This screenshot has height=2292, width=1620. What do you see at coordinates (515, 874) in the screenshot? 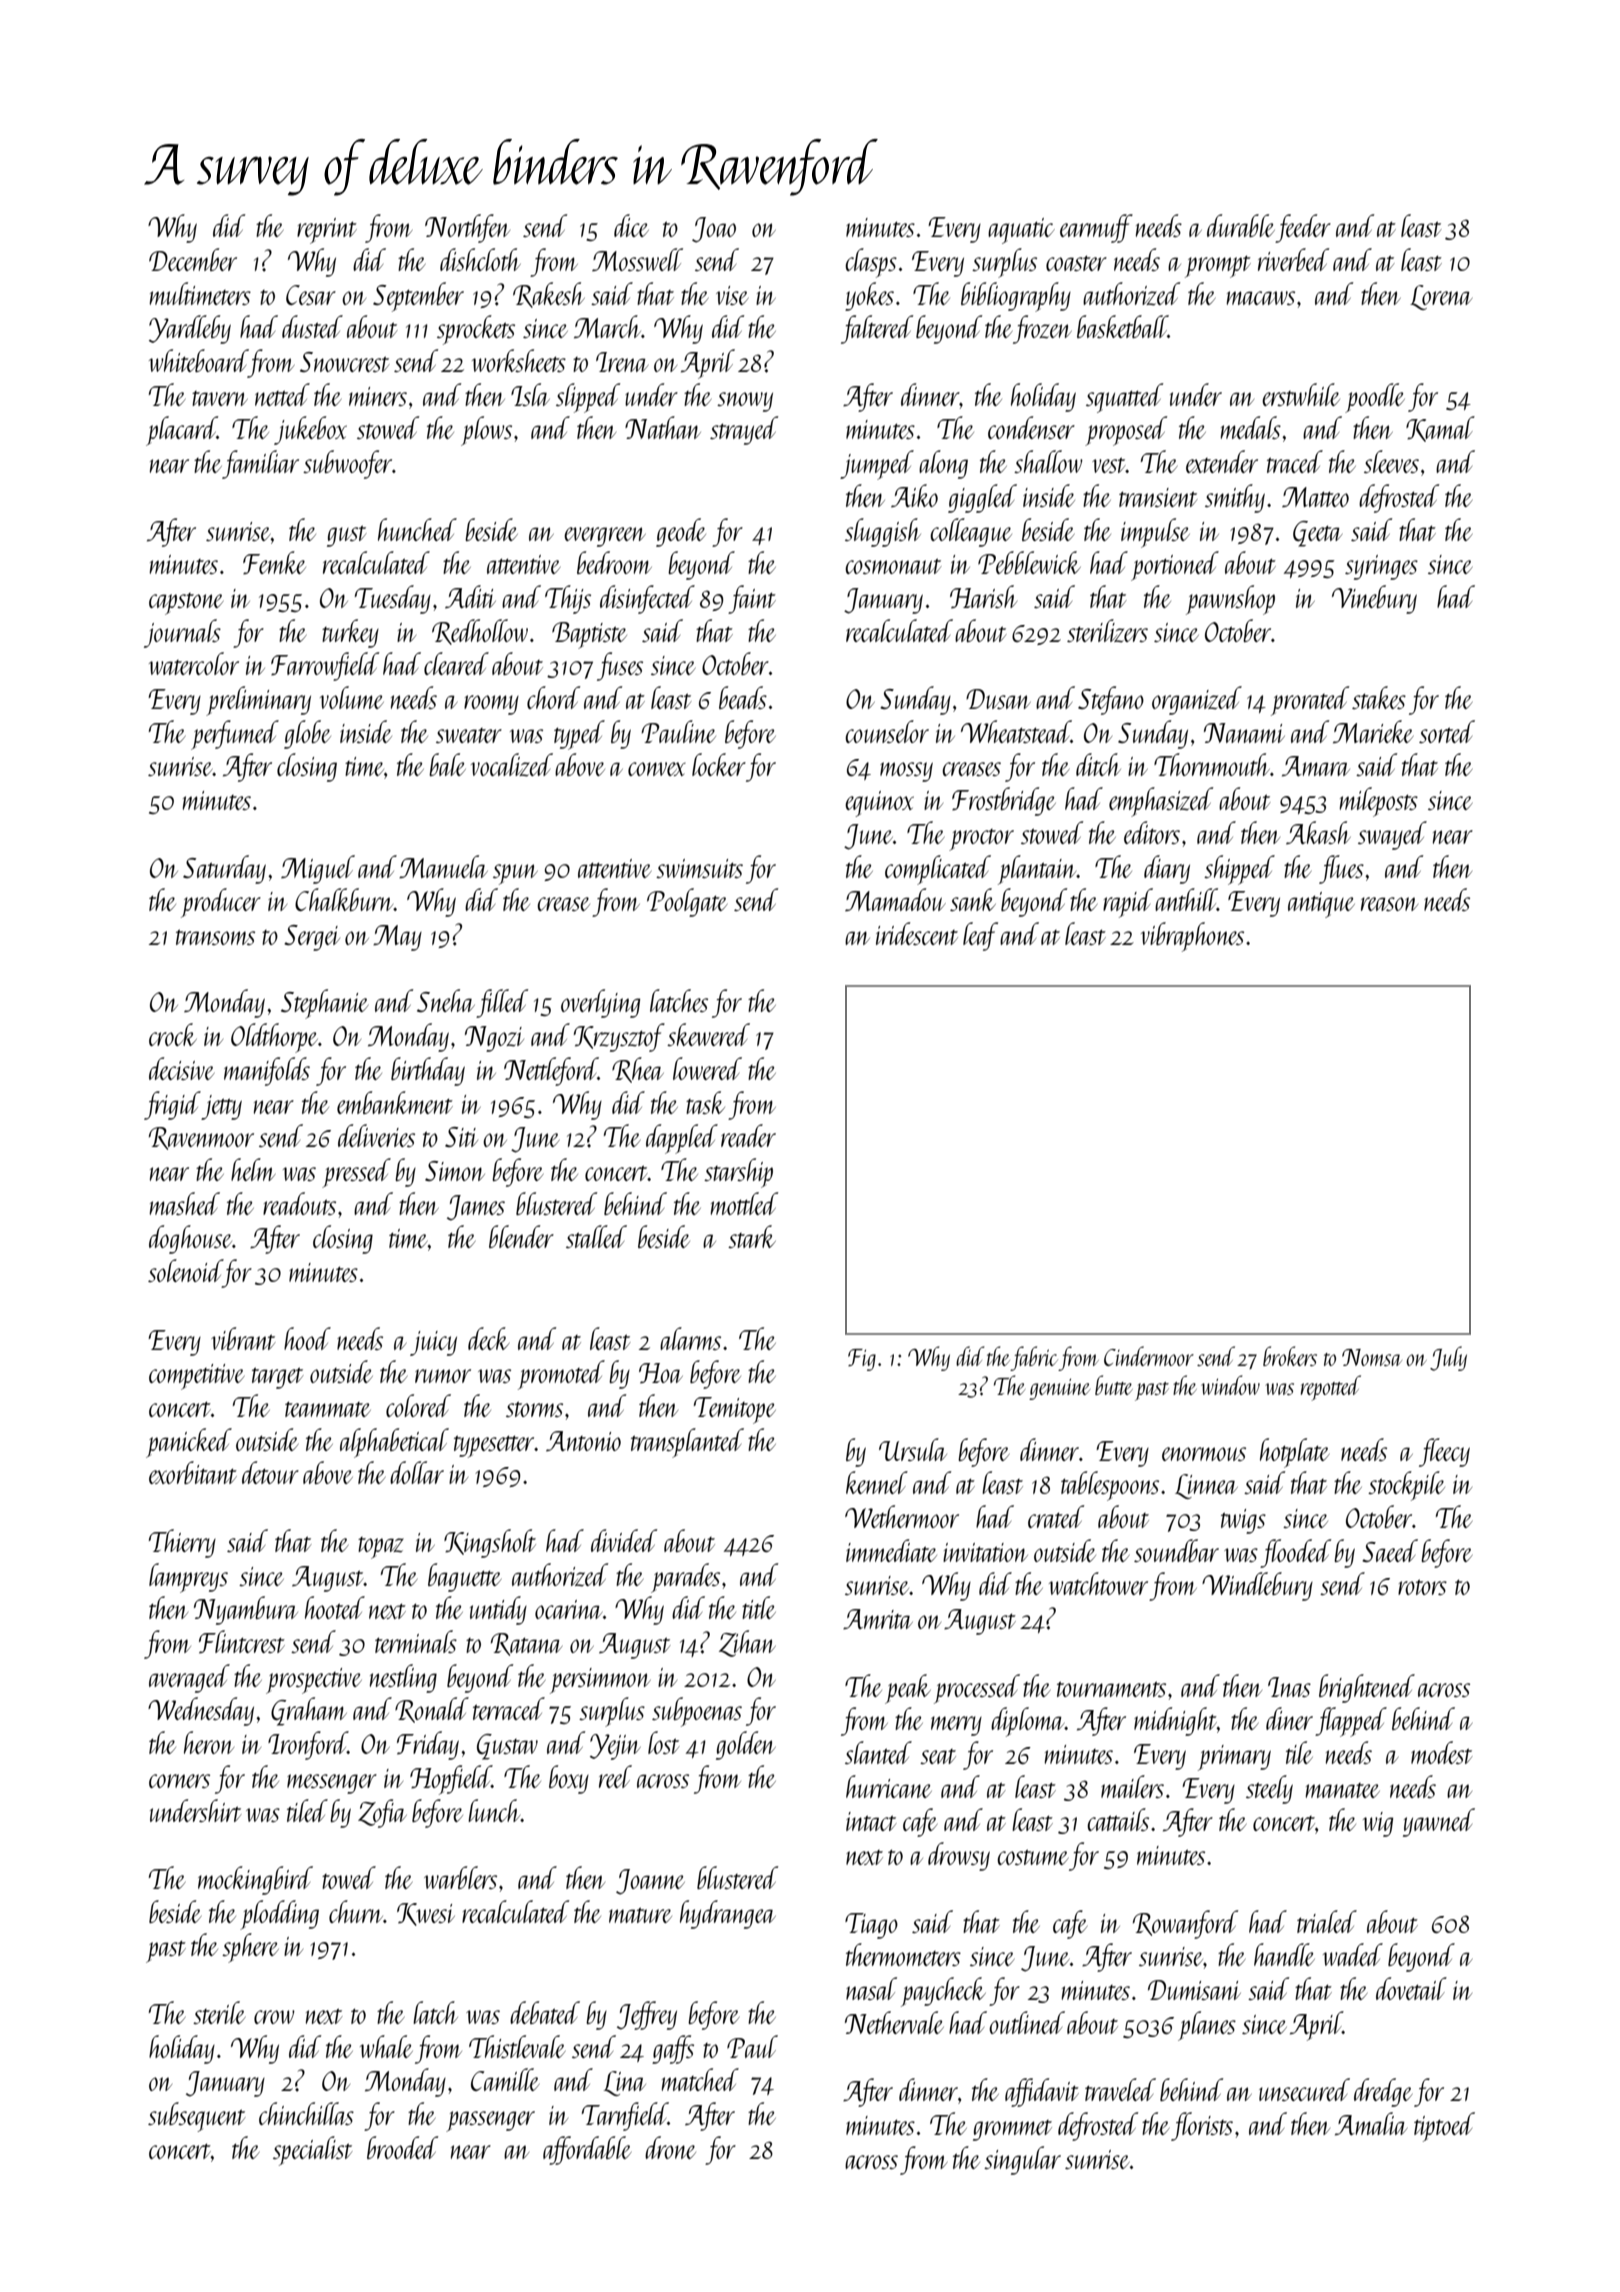
I see `spun` at bounding box center [515, 874].
